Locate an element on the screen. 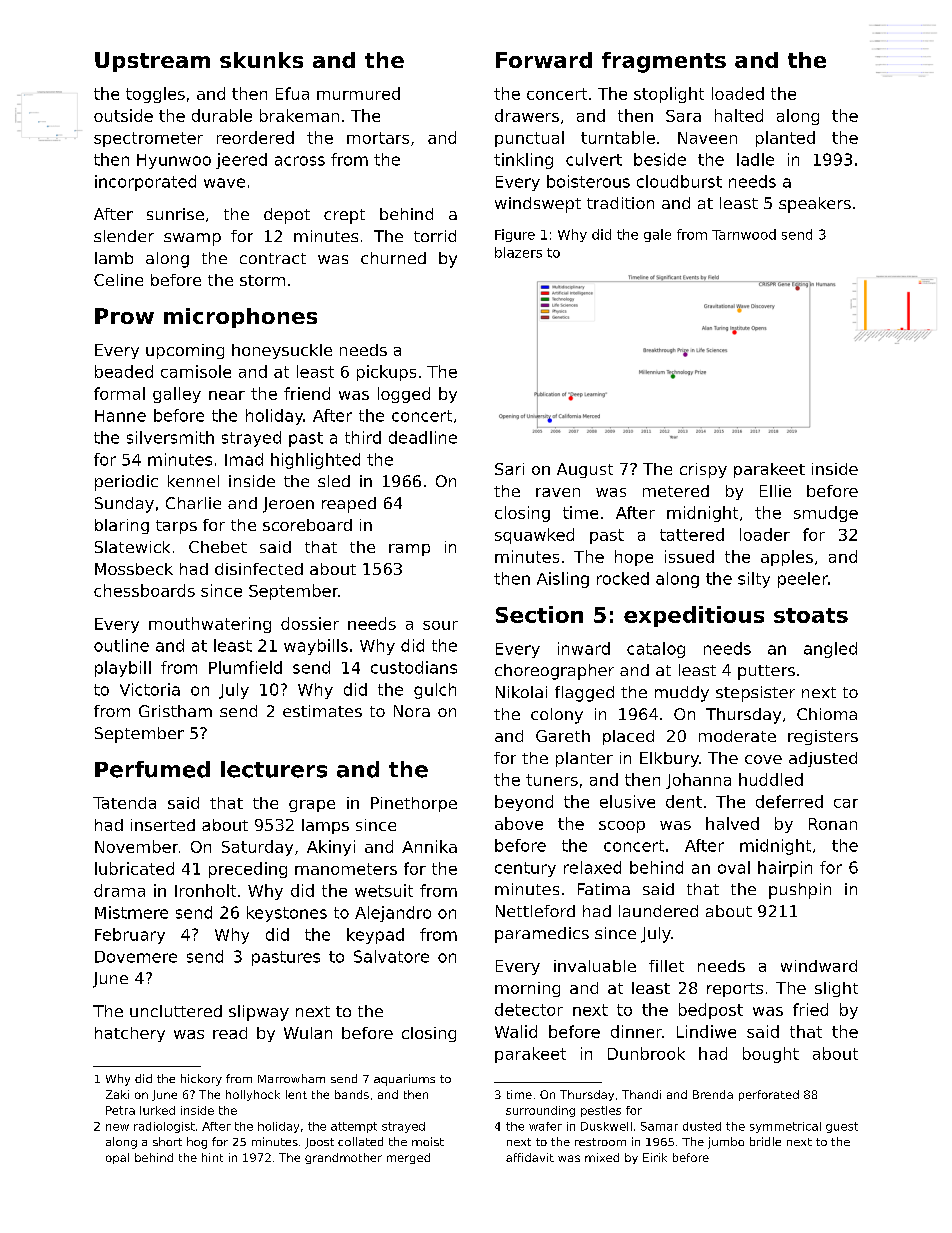 Image resolution: width=952 pixels, height=1233 pixels. estimates is located at coordinates (322, 711).
